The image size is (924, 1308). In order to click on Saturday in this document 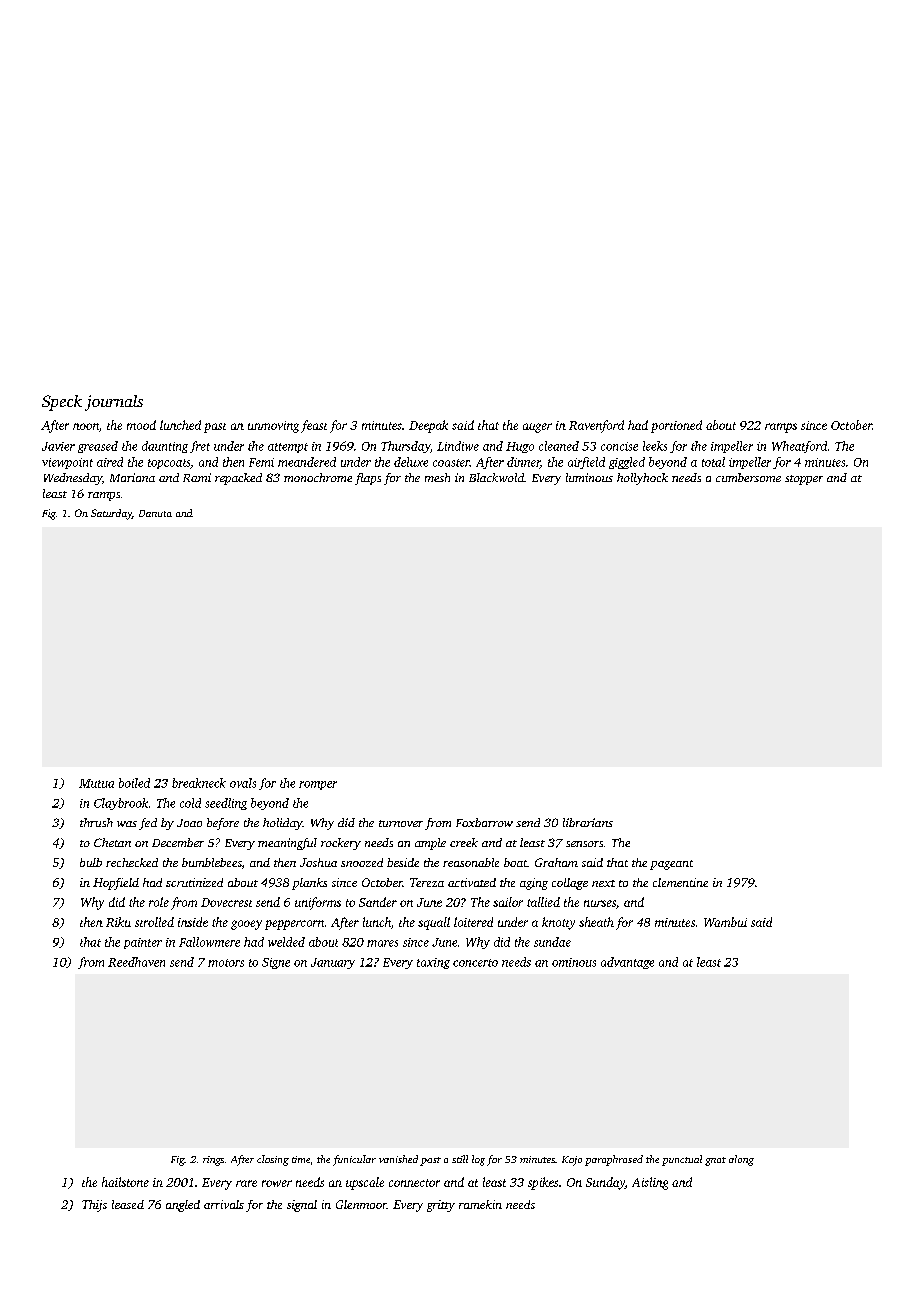, I will do `click(111, 514)`.
